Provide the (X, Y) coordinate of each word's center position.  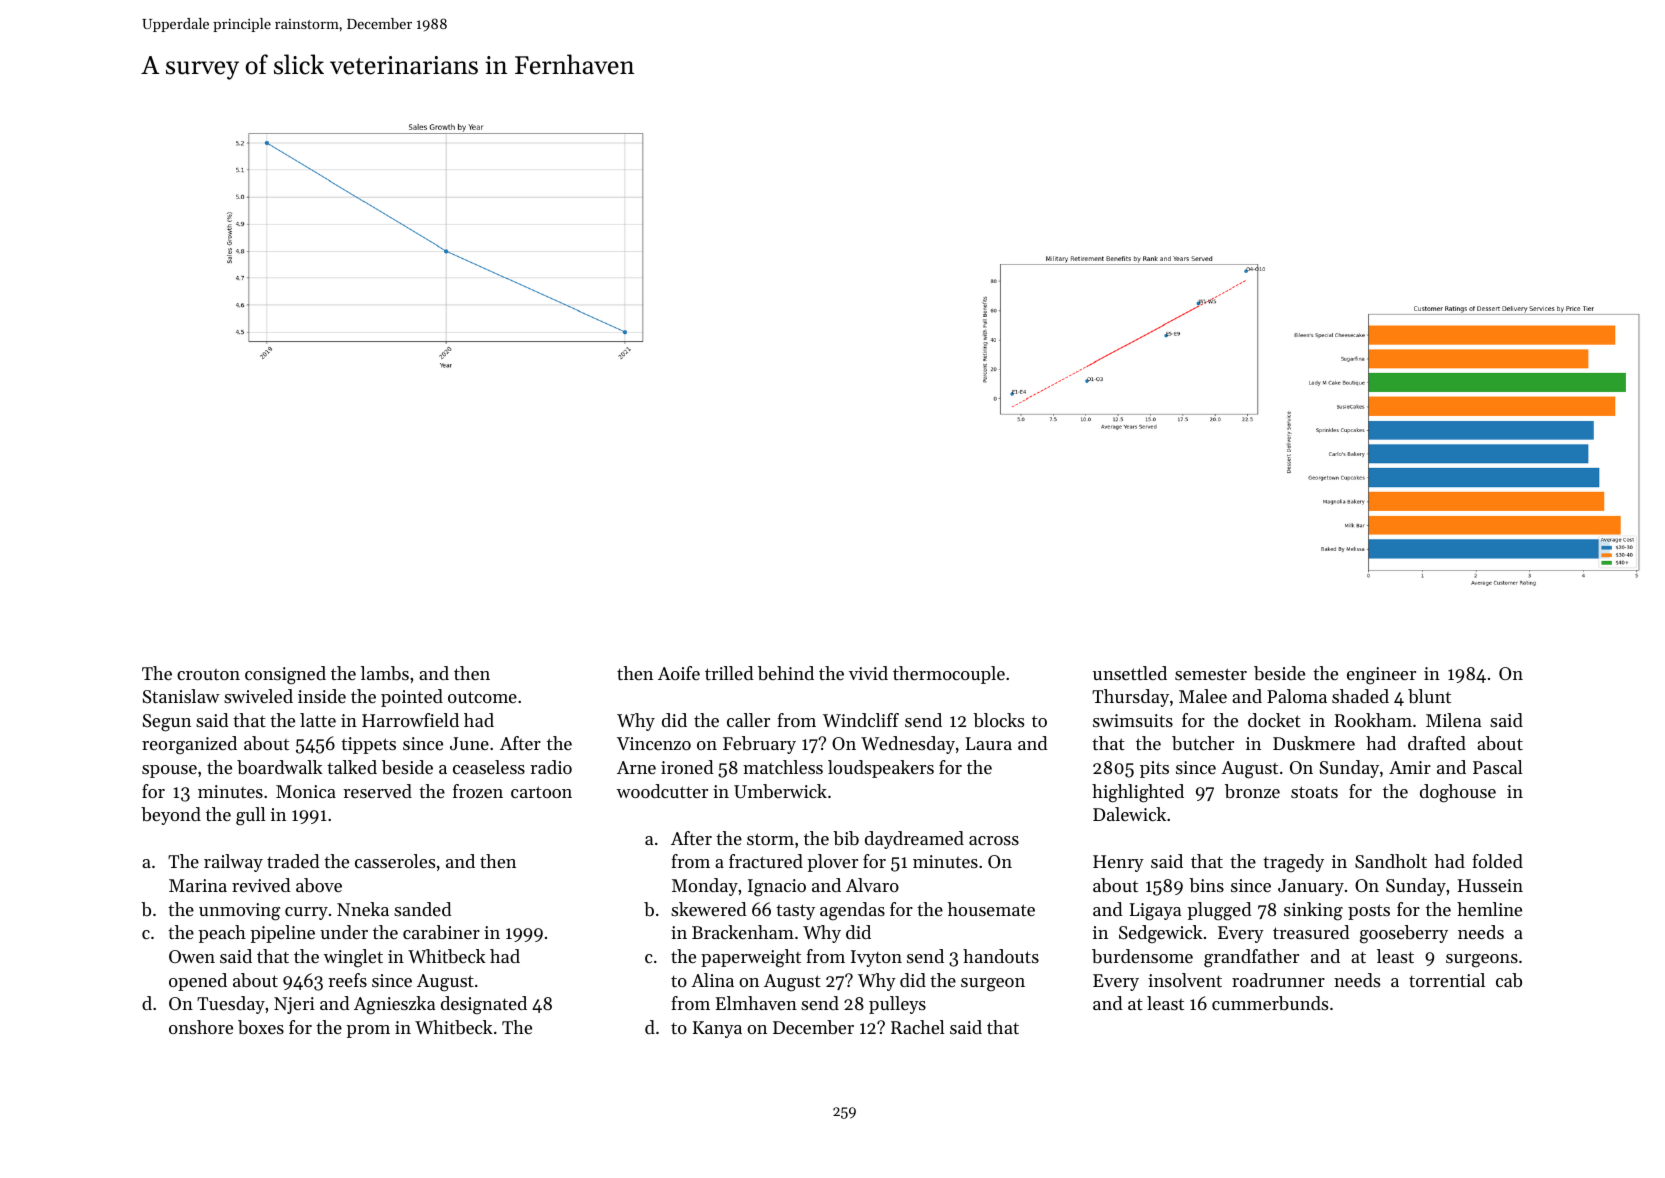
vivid (868, 673)
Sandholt (1391, 861)
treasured (1311, 932)
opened (198, 982)
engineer (1381, 676)
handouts (1001, 956)
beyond (171, 816)
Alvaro (872, 885)
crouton (208, 674)
